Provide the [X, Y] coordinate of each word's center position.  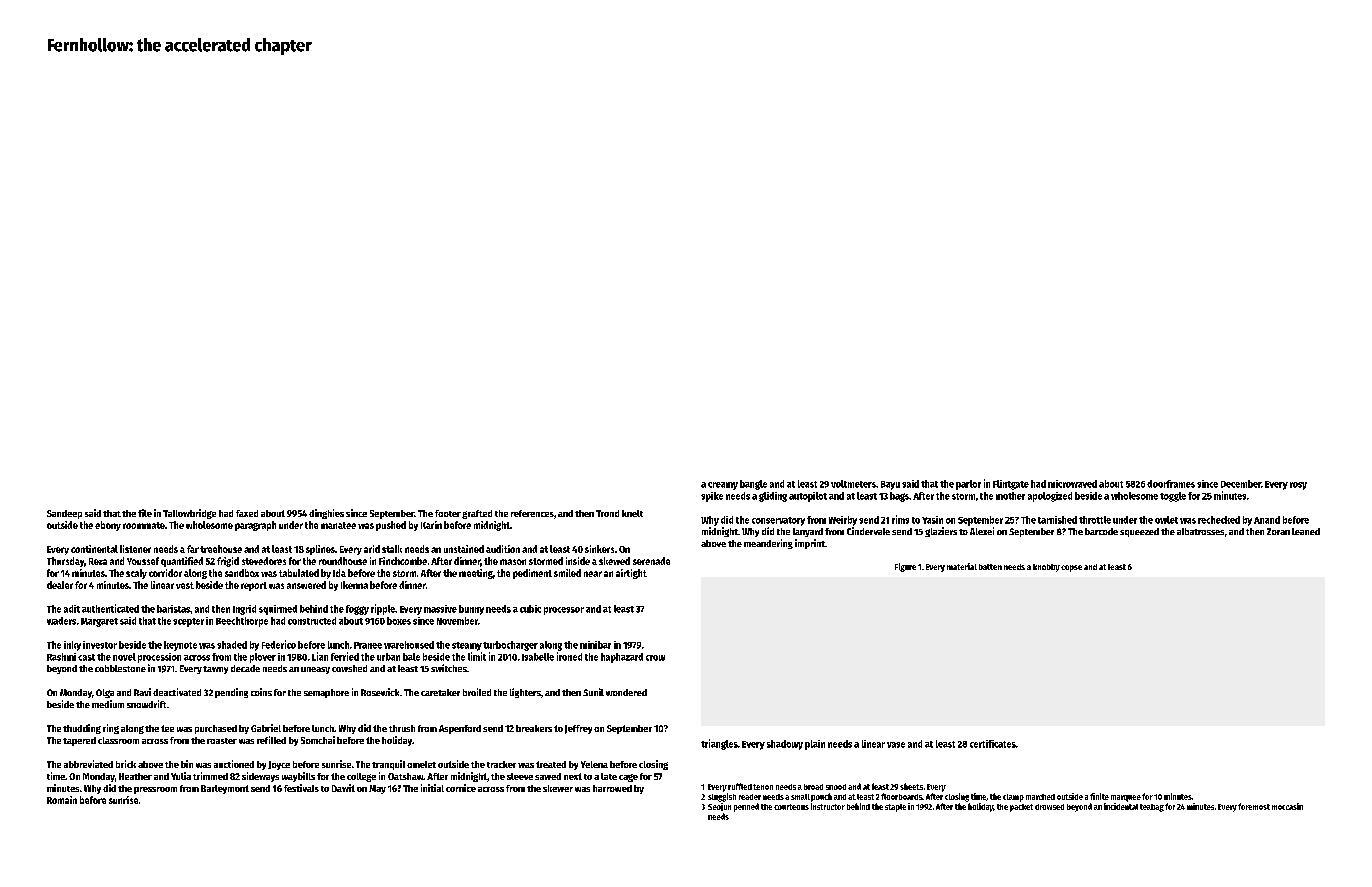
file [145, 513]
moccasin [1287, 806]
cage [628, 778]
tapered [79, 741]
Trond [607, 513]
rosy [1298, 486]
